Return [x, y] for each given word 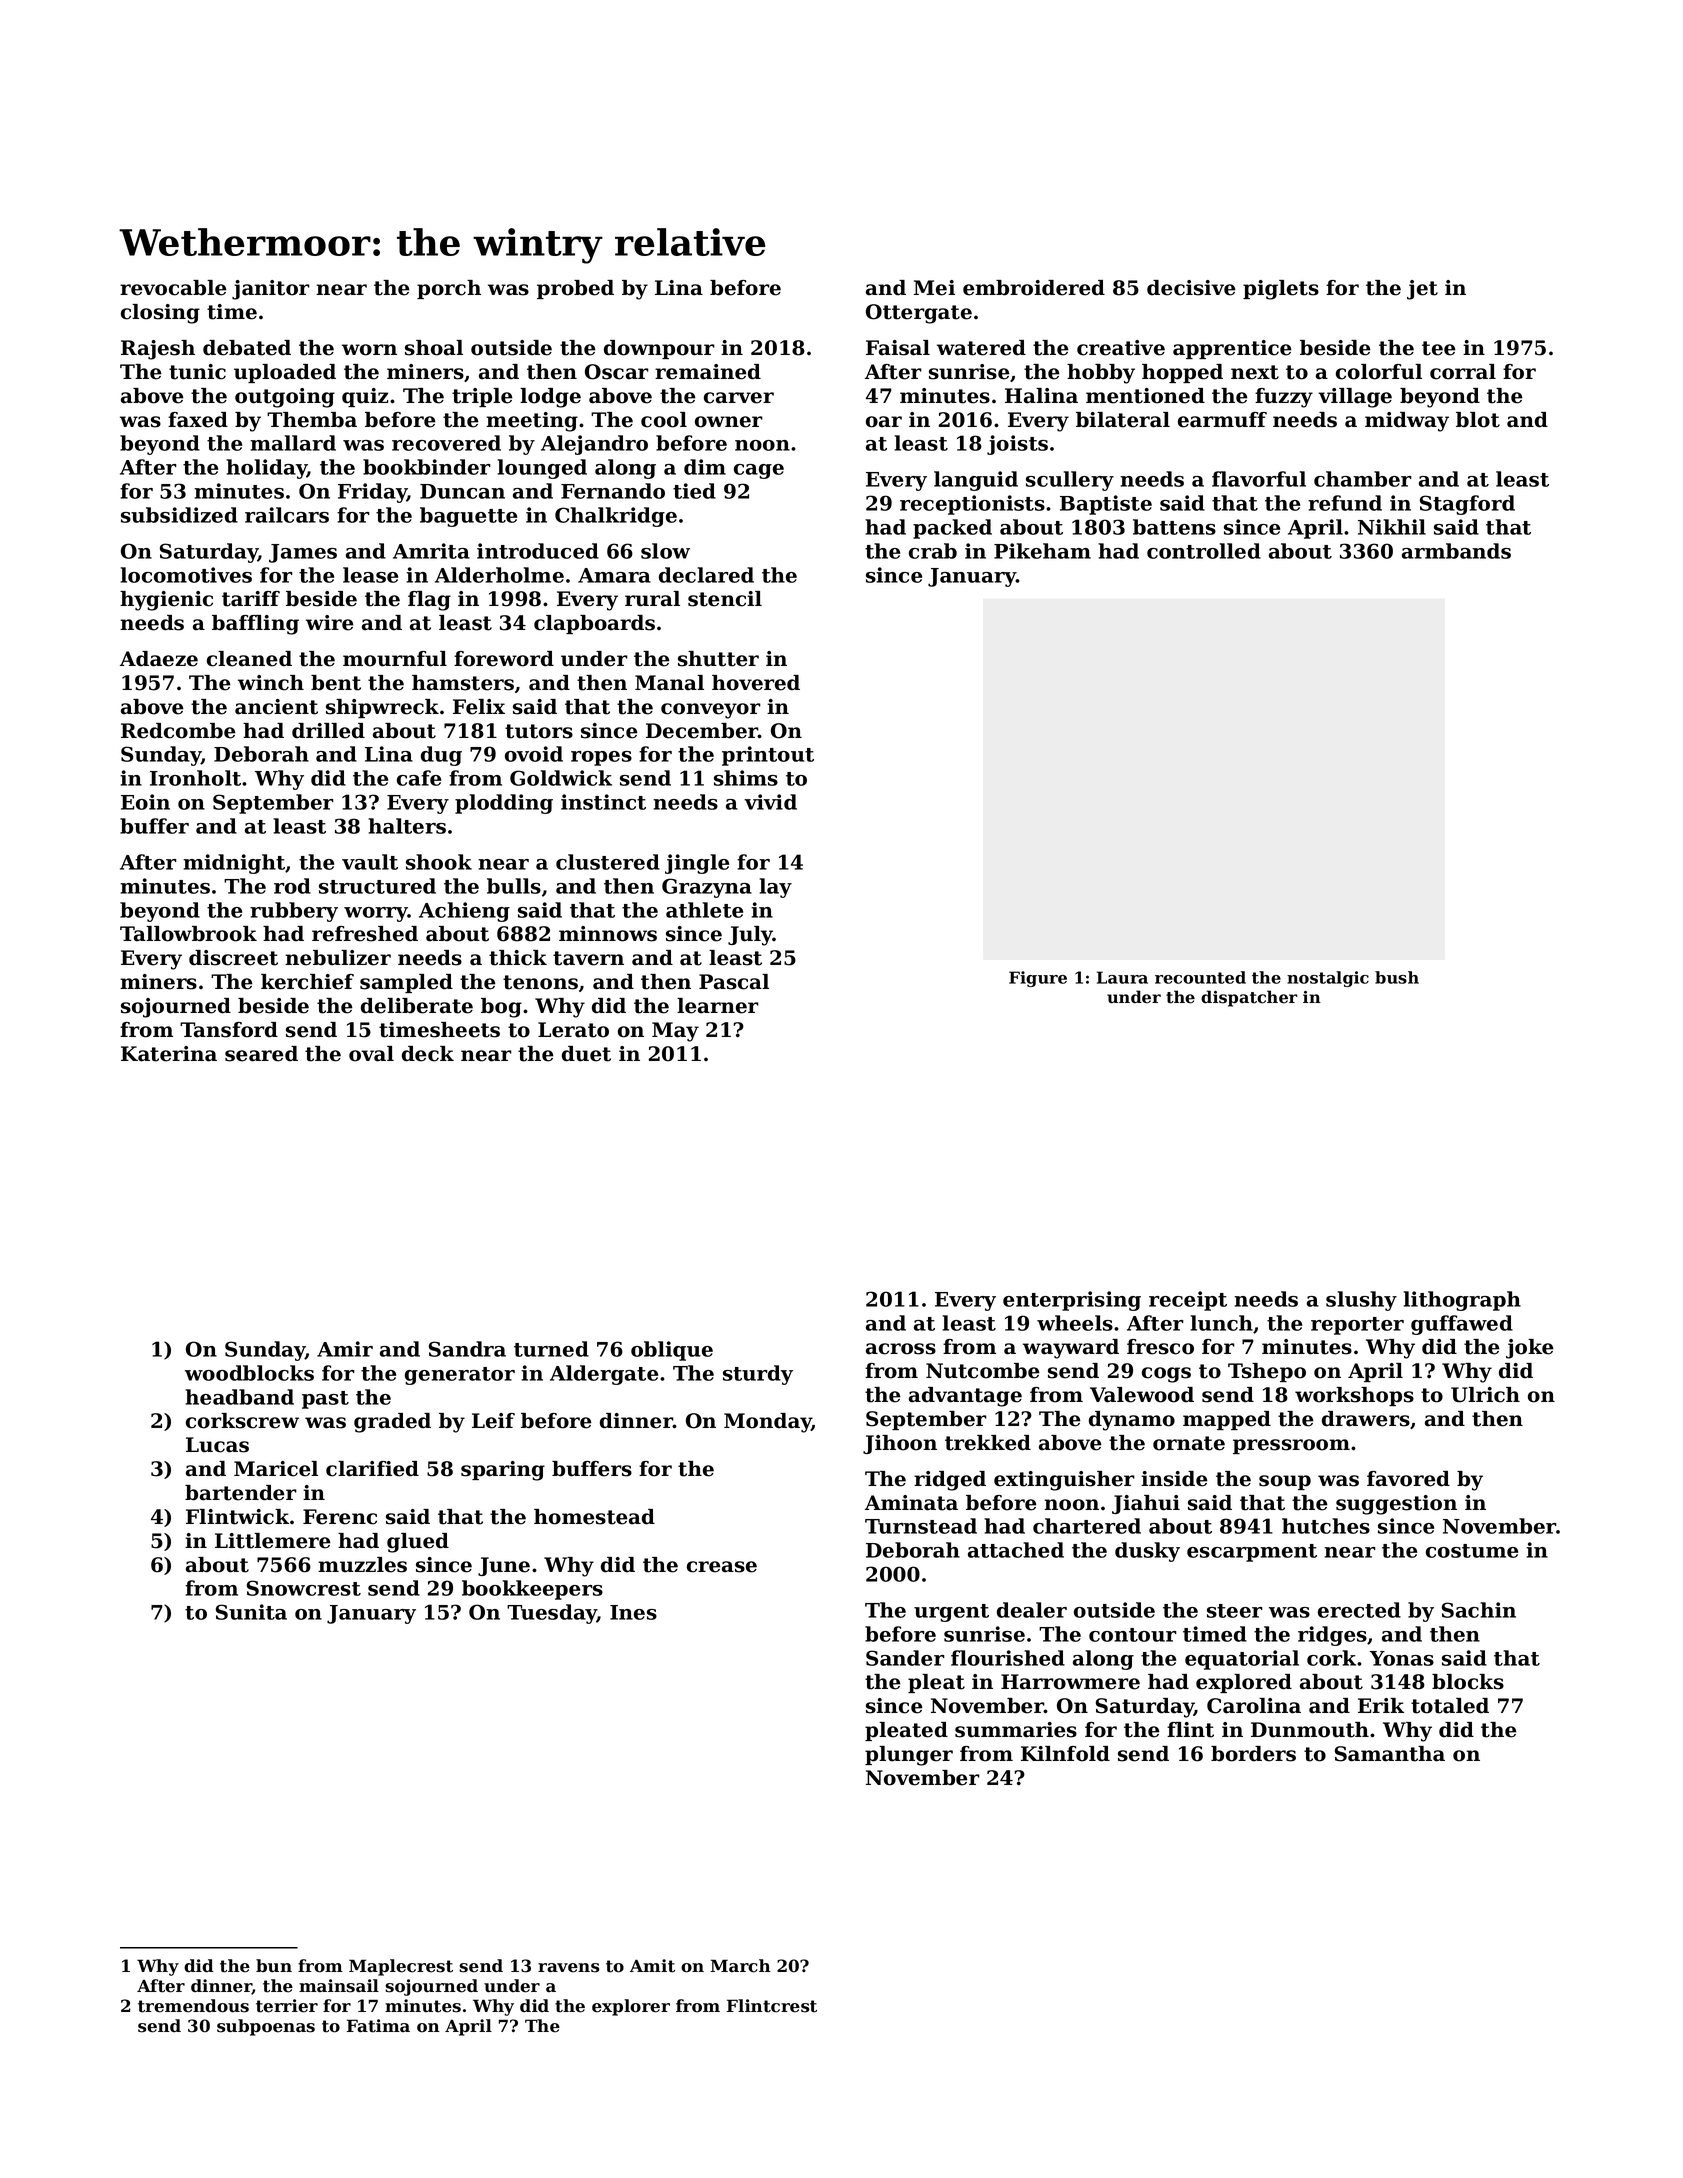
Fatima [378, 2026]
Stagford [1467, 505]
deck [428, 1054]
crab [933, 551]
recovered [446, 443]
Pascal [734, 982]
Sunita [251, 1612]
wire [330, 623]
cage [759, 471]
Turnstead [921, 1526]
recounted [1200, 977]
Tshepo [1267, 1372]
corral [1463, 372]
